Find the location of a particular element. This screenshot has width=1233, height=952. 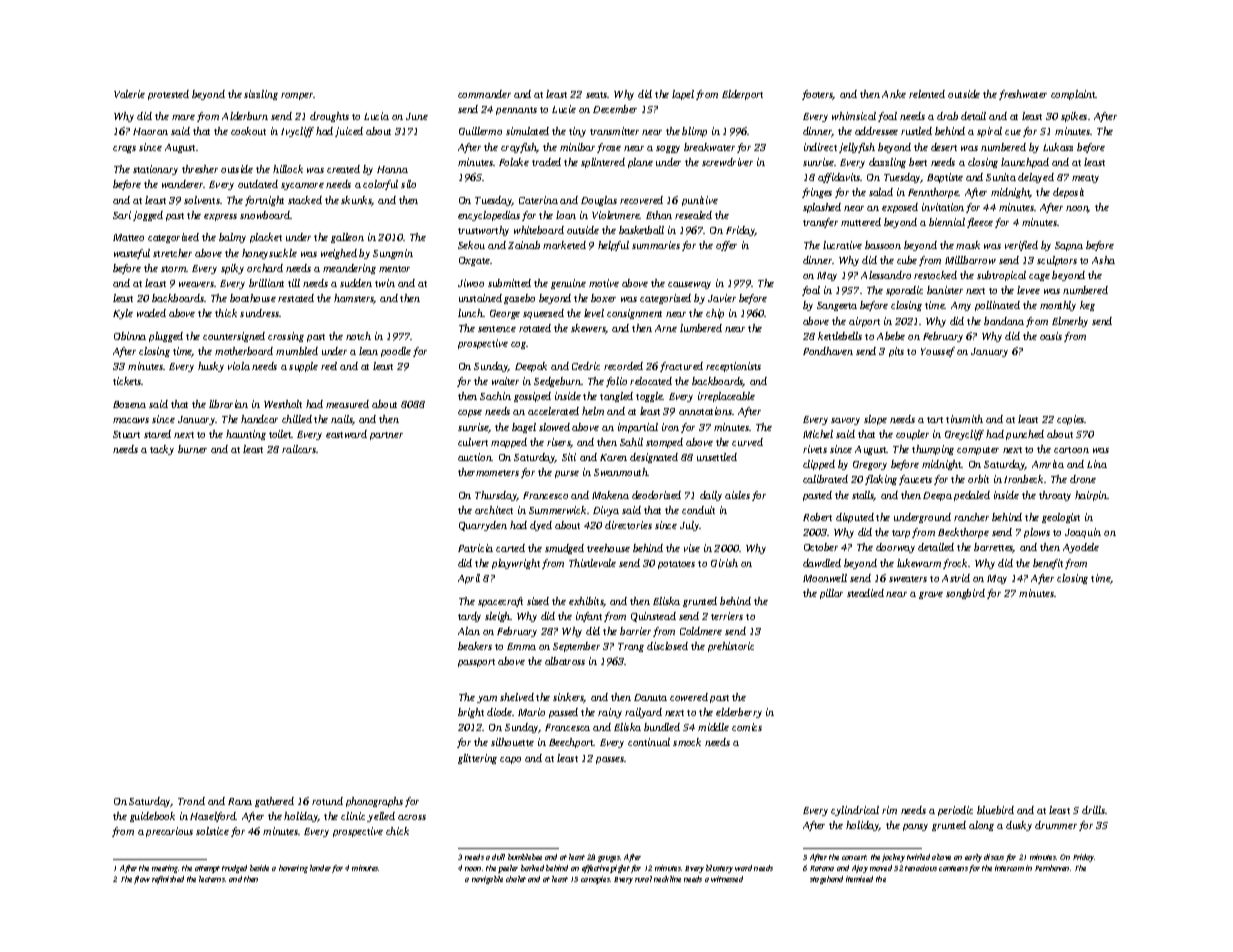

prehistoric is located at coordinates (731, 647).
